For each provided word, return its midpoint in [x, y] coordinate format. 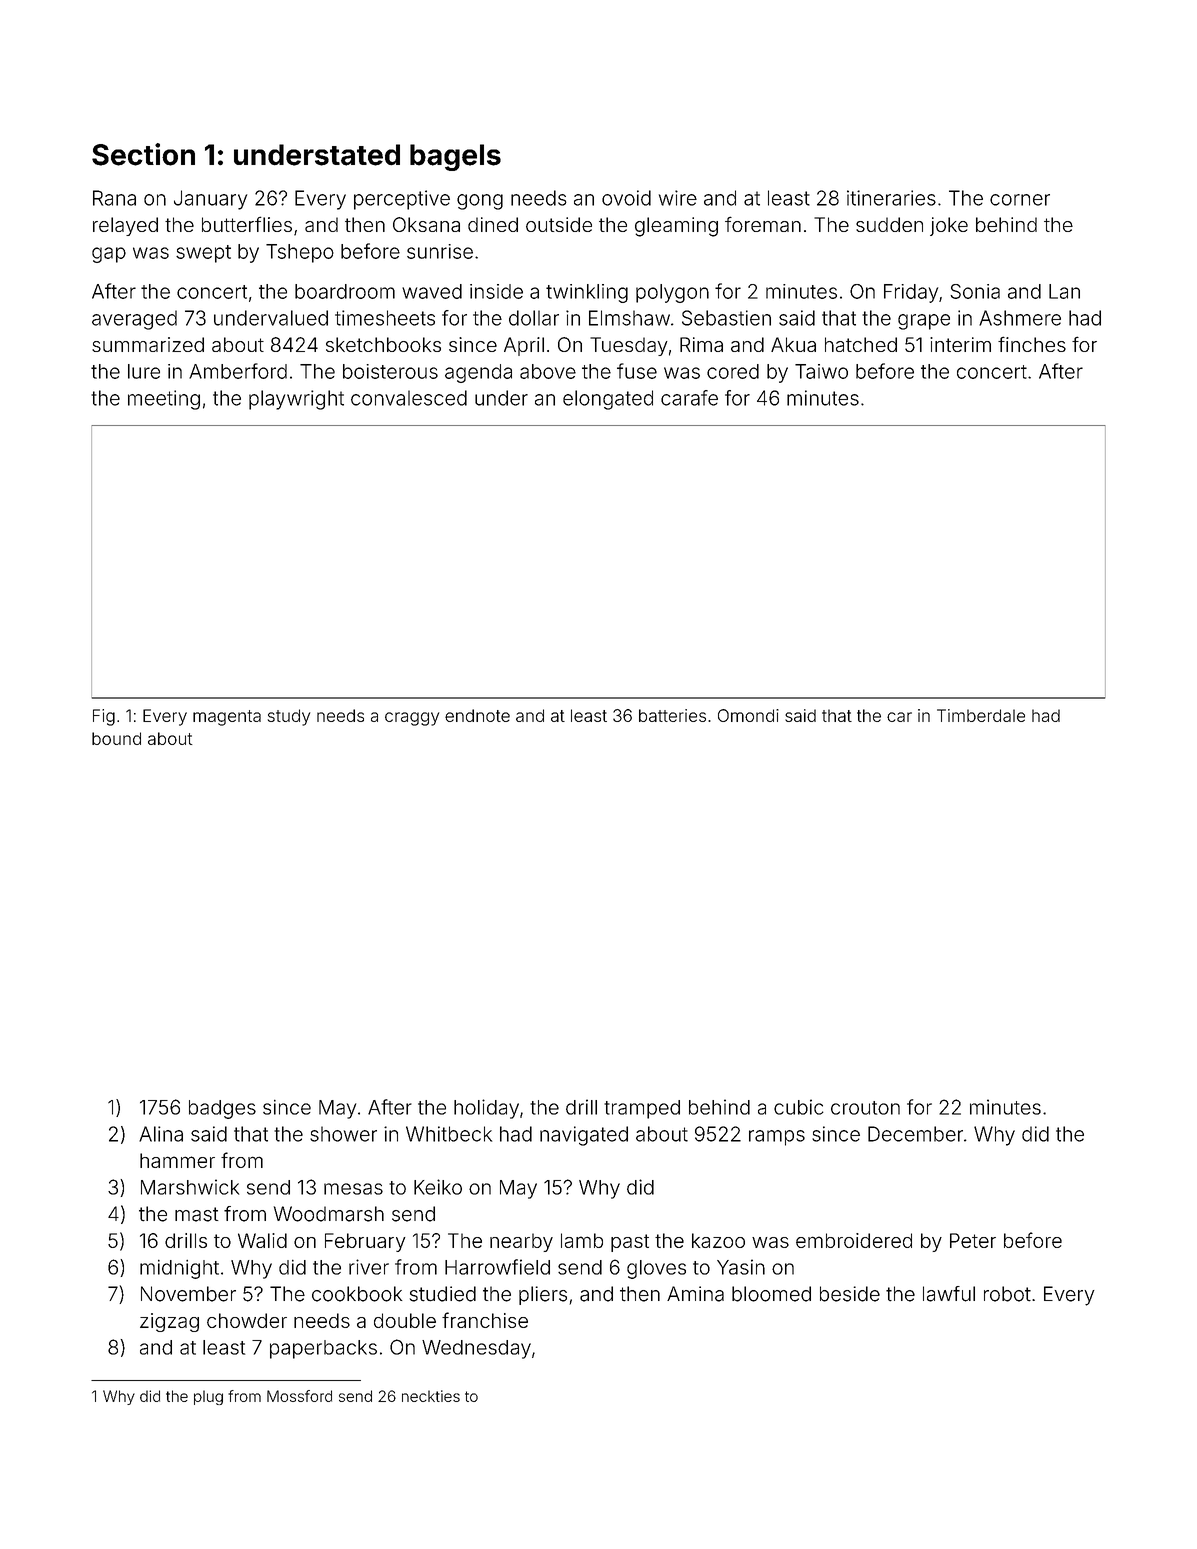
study [289, 717]
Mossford [299, 1396]
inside [496, 291]
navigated [584, 1136]
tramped [642, 1109]
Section [143, 154]
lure [144, 371]
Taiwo [821, 371]
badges [222, 1109]
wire [678, 198]
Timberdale [981, 715]
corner [1020, 200]
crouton [865, 1108]
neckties [431, 1396]
